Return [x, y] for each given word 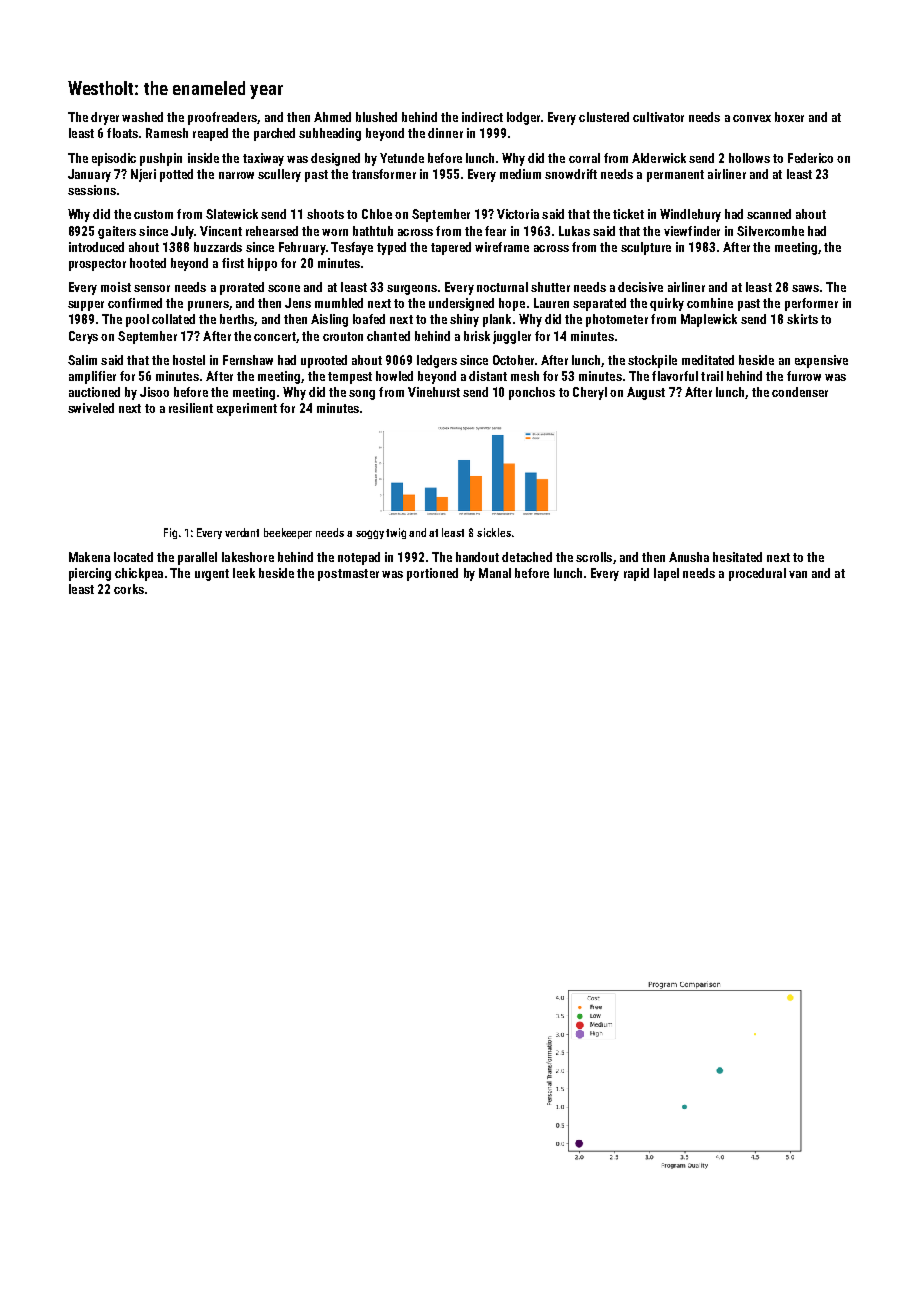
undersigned [461, 304]
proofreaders [222, 118]
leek [244, 573]
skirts [802, 319]
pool [137, 320]
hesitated [737, 557]
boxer [789, 117]
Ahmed [332, 117]
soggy [370, 534]
